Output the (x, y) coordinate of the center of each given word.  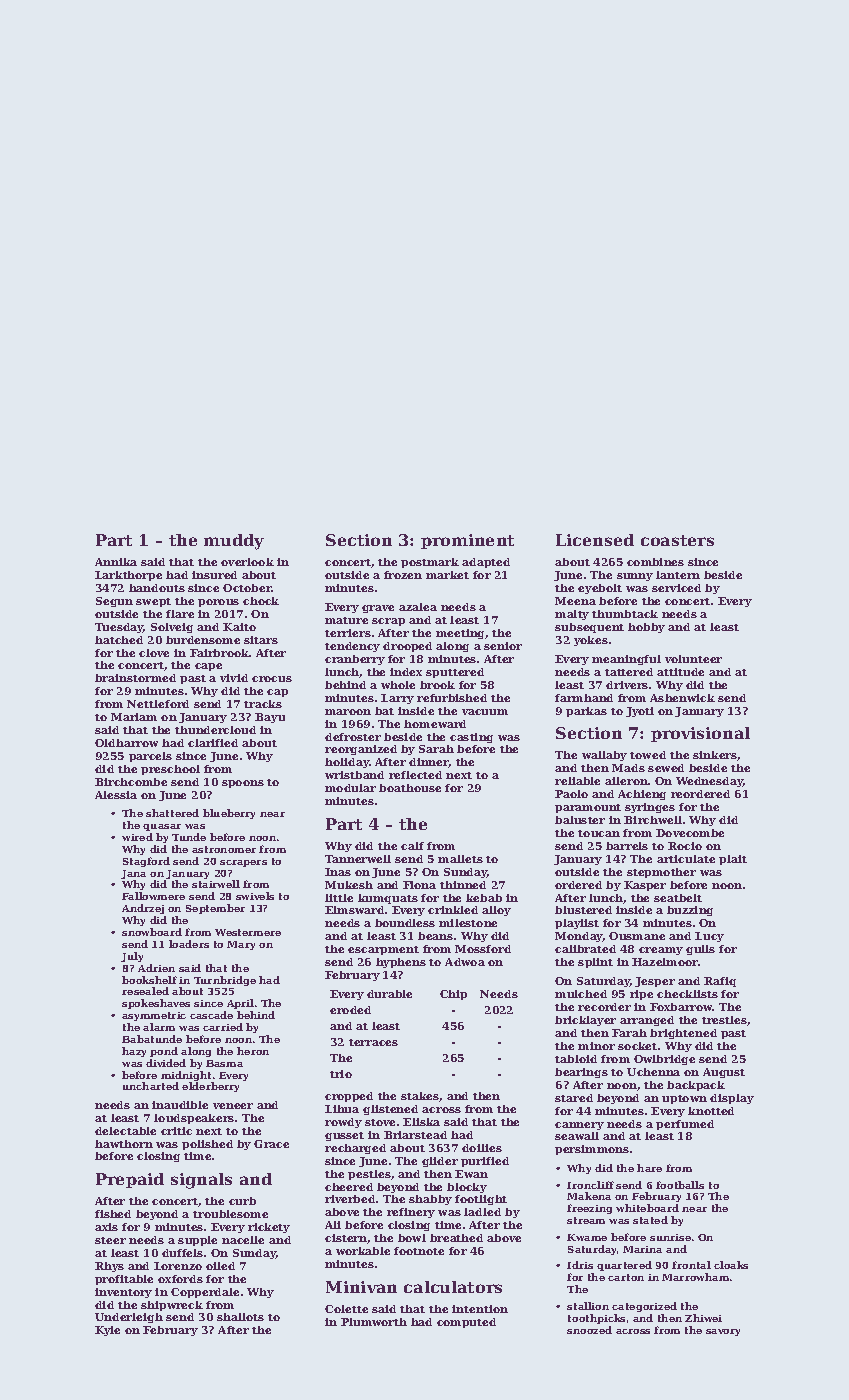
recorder (604, 1007)
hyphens (401, 963)
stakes (420, 1096)
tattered (629, 672)
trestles (725, 1021)
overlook (247, 562)
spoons (243, 784)
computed (466, 1323)
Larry (397, 699)
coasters (677, 540)
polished (207, 1145)
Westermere (248, 932)
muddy (234, 542)
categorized (644, 1307)
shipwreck (172, 1306)
